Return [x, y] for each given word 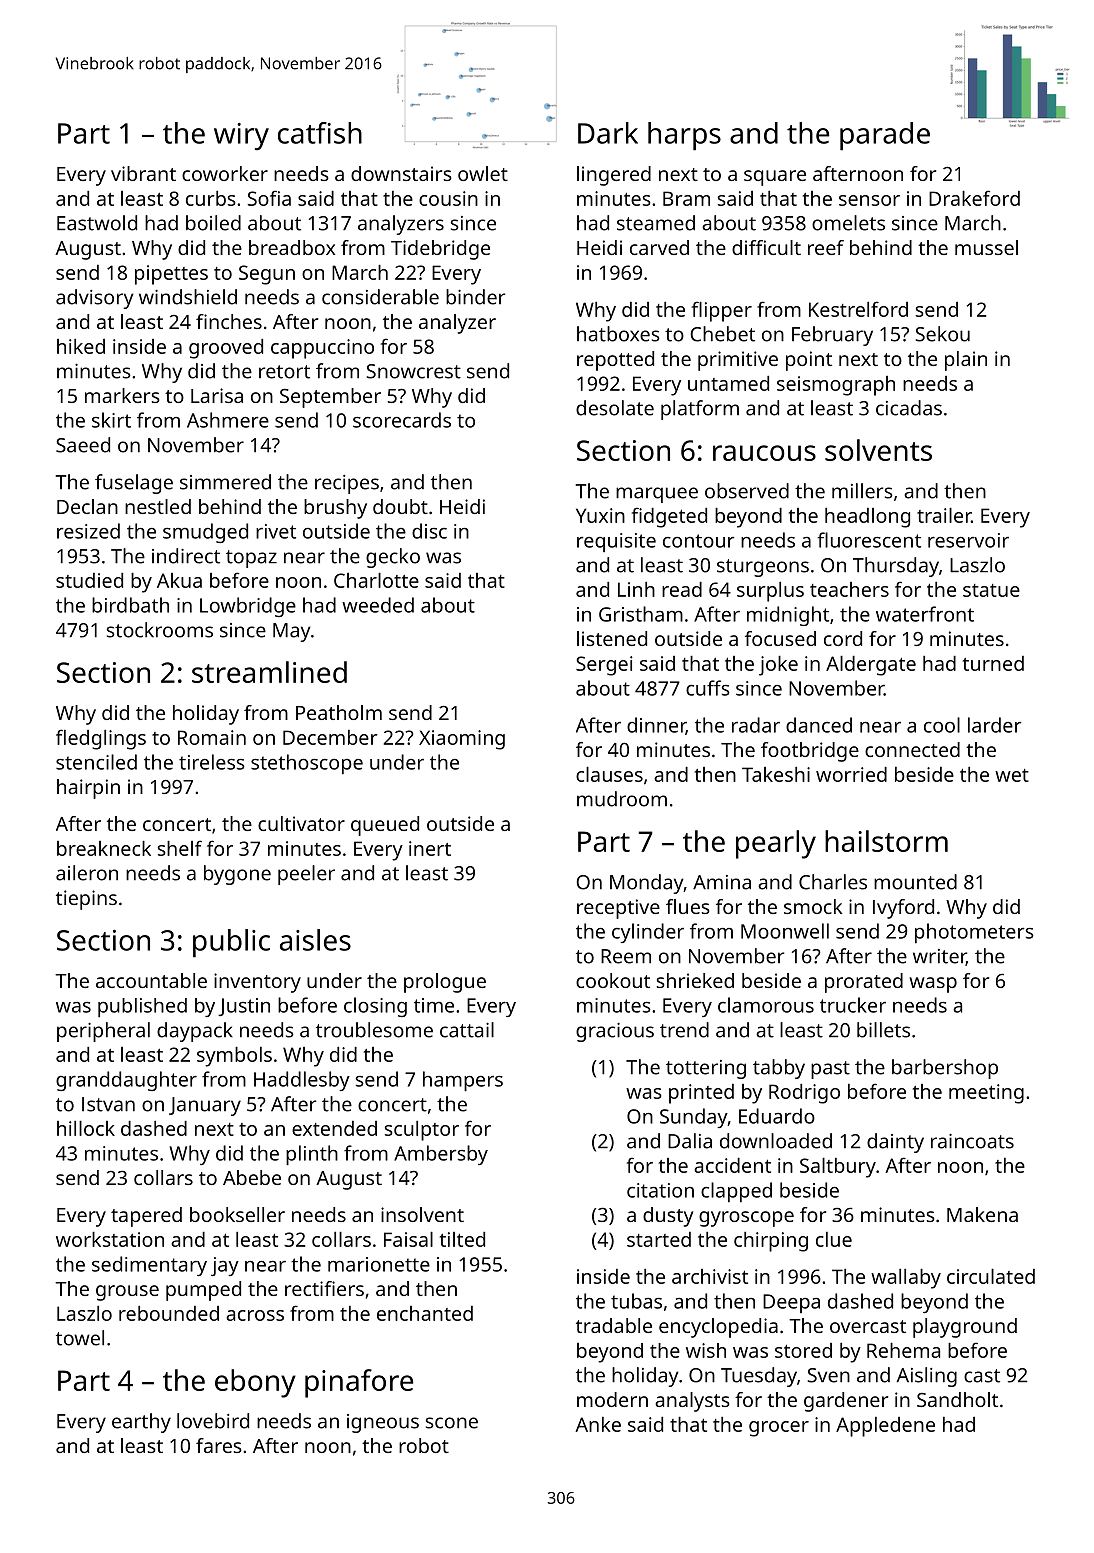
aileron [87, 873]
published [142, 1007]
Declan [87, 506]
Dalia [690, 1141]
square [775, 178]
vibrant [143, 173]
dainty [895, 1143]
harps [684, 136]
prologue [445, 983]
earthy [141, 1423]
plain [966, 361]
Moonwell [785, 931]
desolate [615, 408]
